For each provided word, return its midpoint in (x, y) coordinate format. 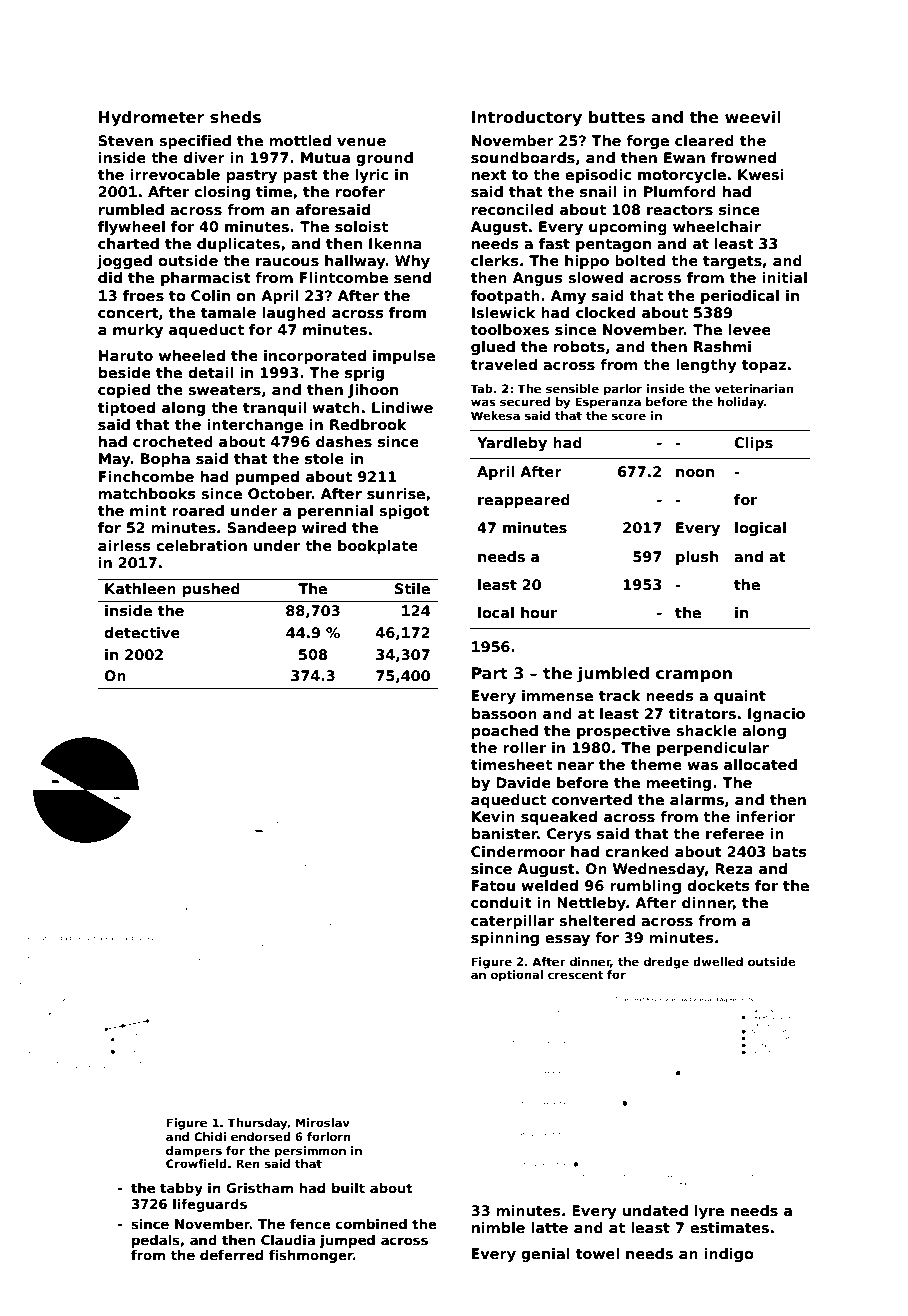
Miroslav (323, 1122)
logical (760, 529)
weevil (753, 117)
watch (336, 407)
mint (148, 510)
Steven (125, 140)
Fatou (493, 885)
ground (384, 159)
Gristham (259, 1188)
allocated (760, 764)
